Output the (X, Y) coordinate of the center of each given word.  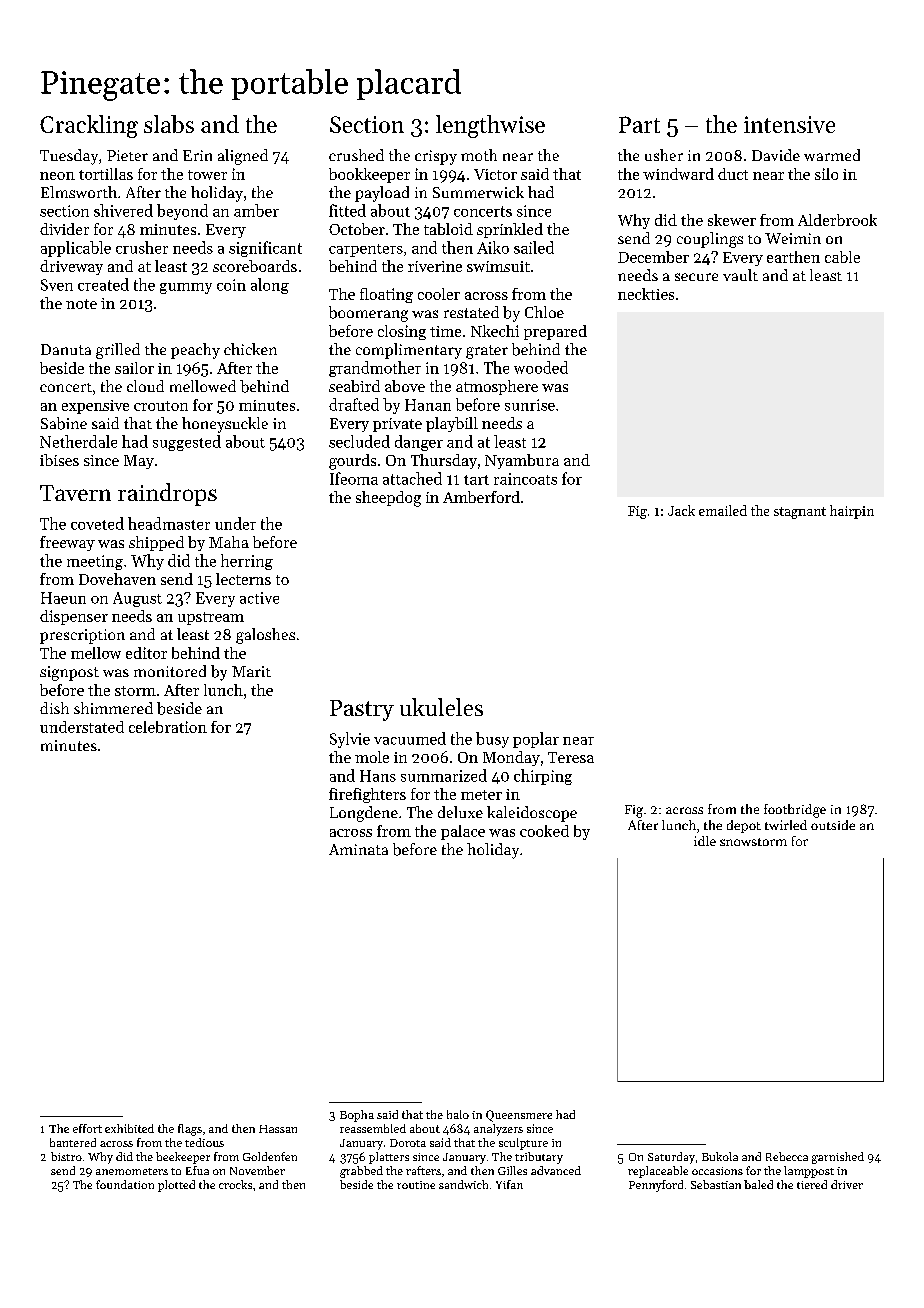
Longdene (364, 814)
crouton (161, 406)
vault (740, 275)
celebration (168, 727)
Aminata (358, 849)
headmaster (169, 523)
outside (833, 825)
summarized (444, 775)
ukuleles (441, 707)
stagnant (800, 513)
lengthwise (490, 126)
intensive (789, 124)
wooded (541, 367)
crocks (235, 1184)
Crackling (89, 126)
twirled (786, 825)
